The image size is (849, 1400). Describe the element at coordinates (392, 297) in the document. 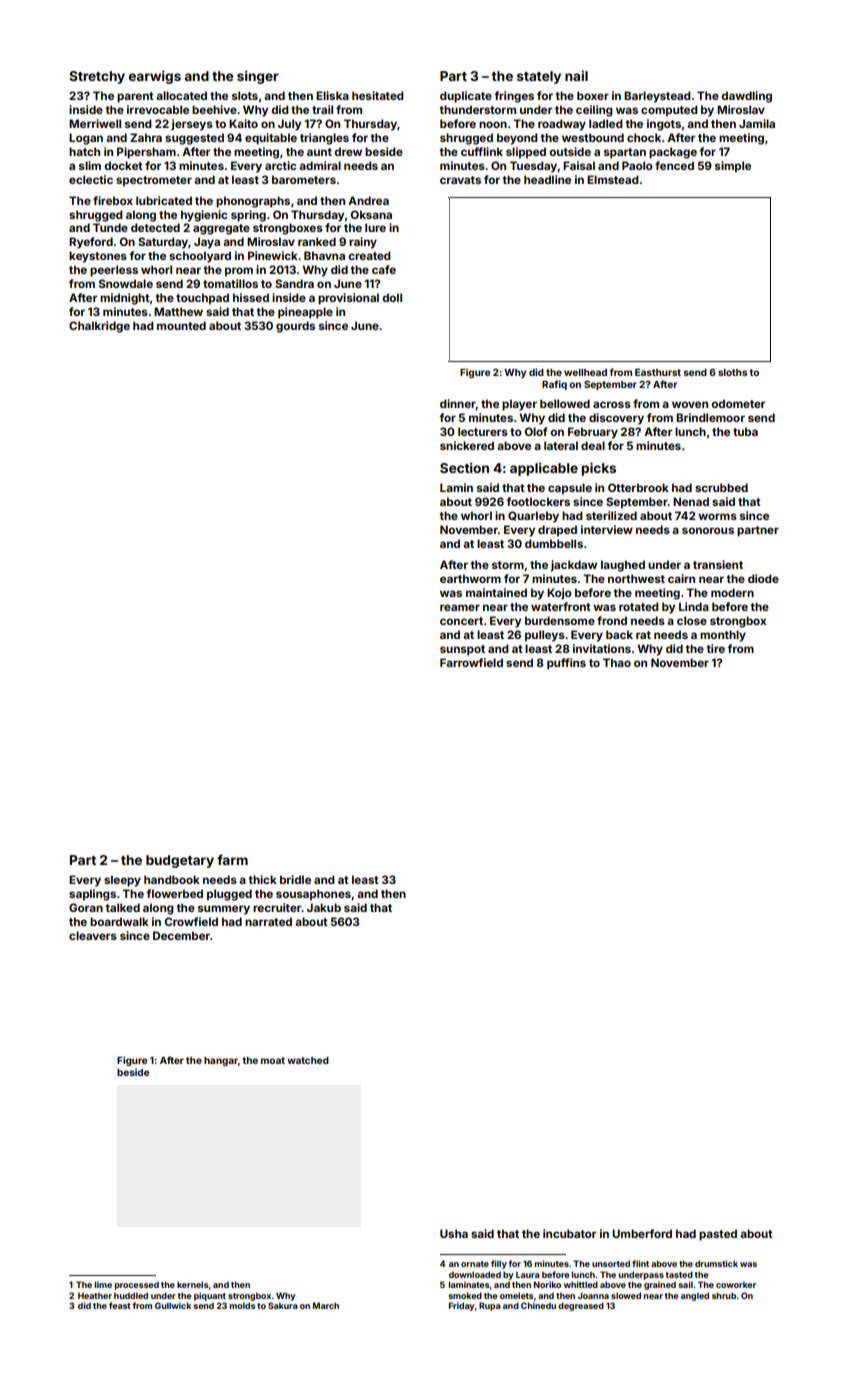

I see `doll` at that location.
